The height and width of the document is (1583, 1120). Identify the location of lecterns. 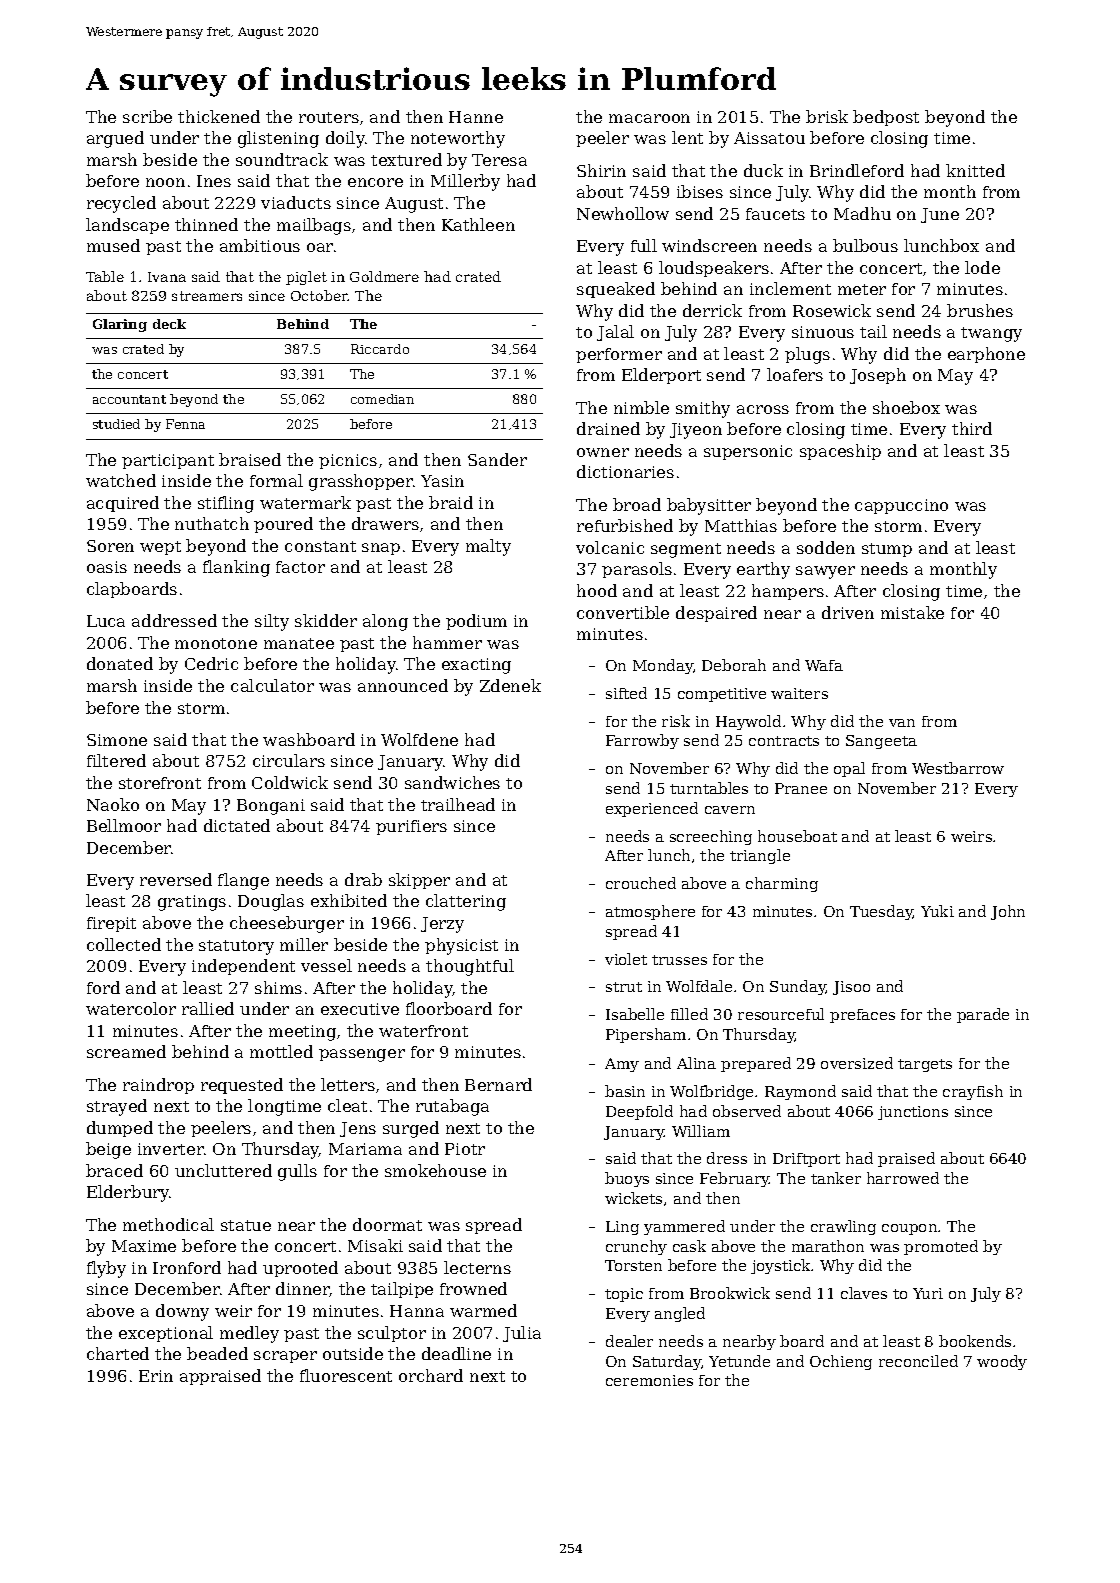
(477, 1267).
